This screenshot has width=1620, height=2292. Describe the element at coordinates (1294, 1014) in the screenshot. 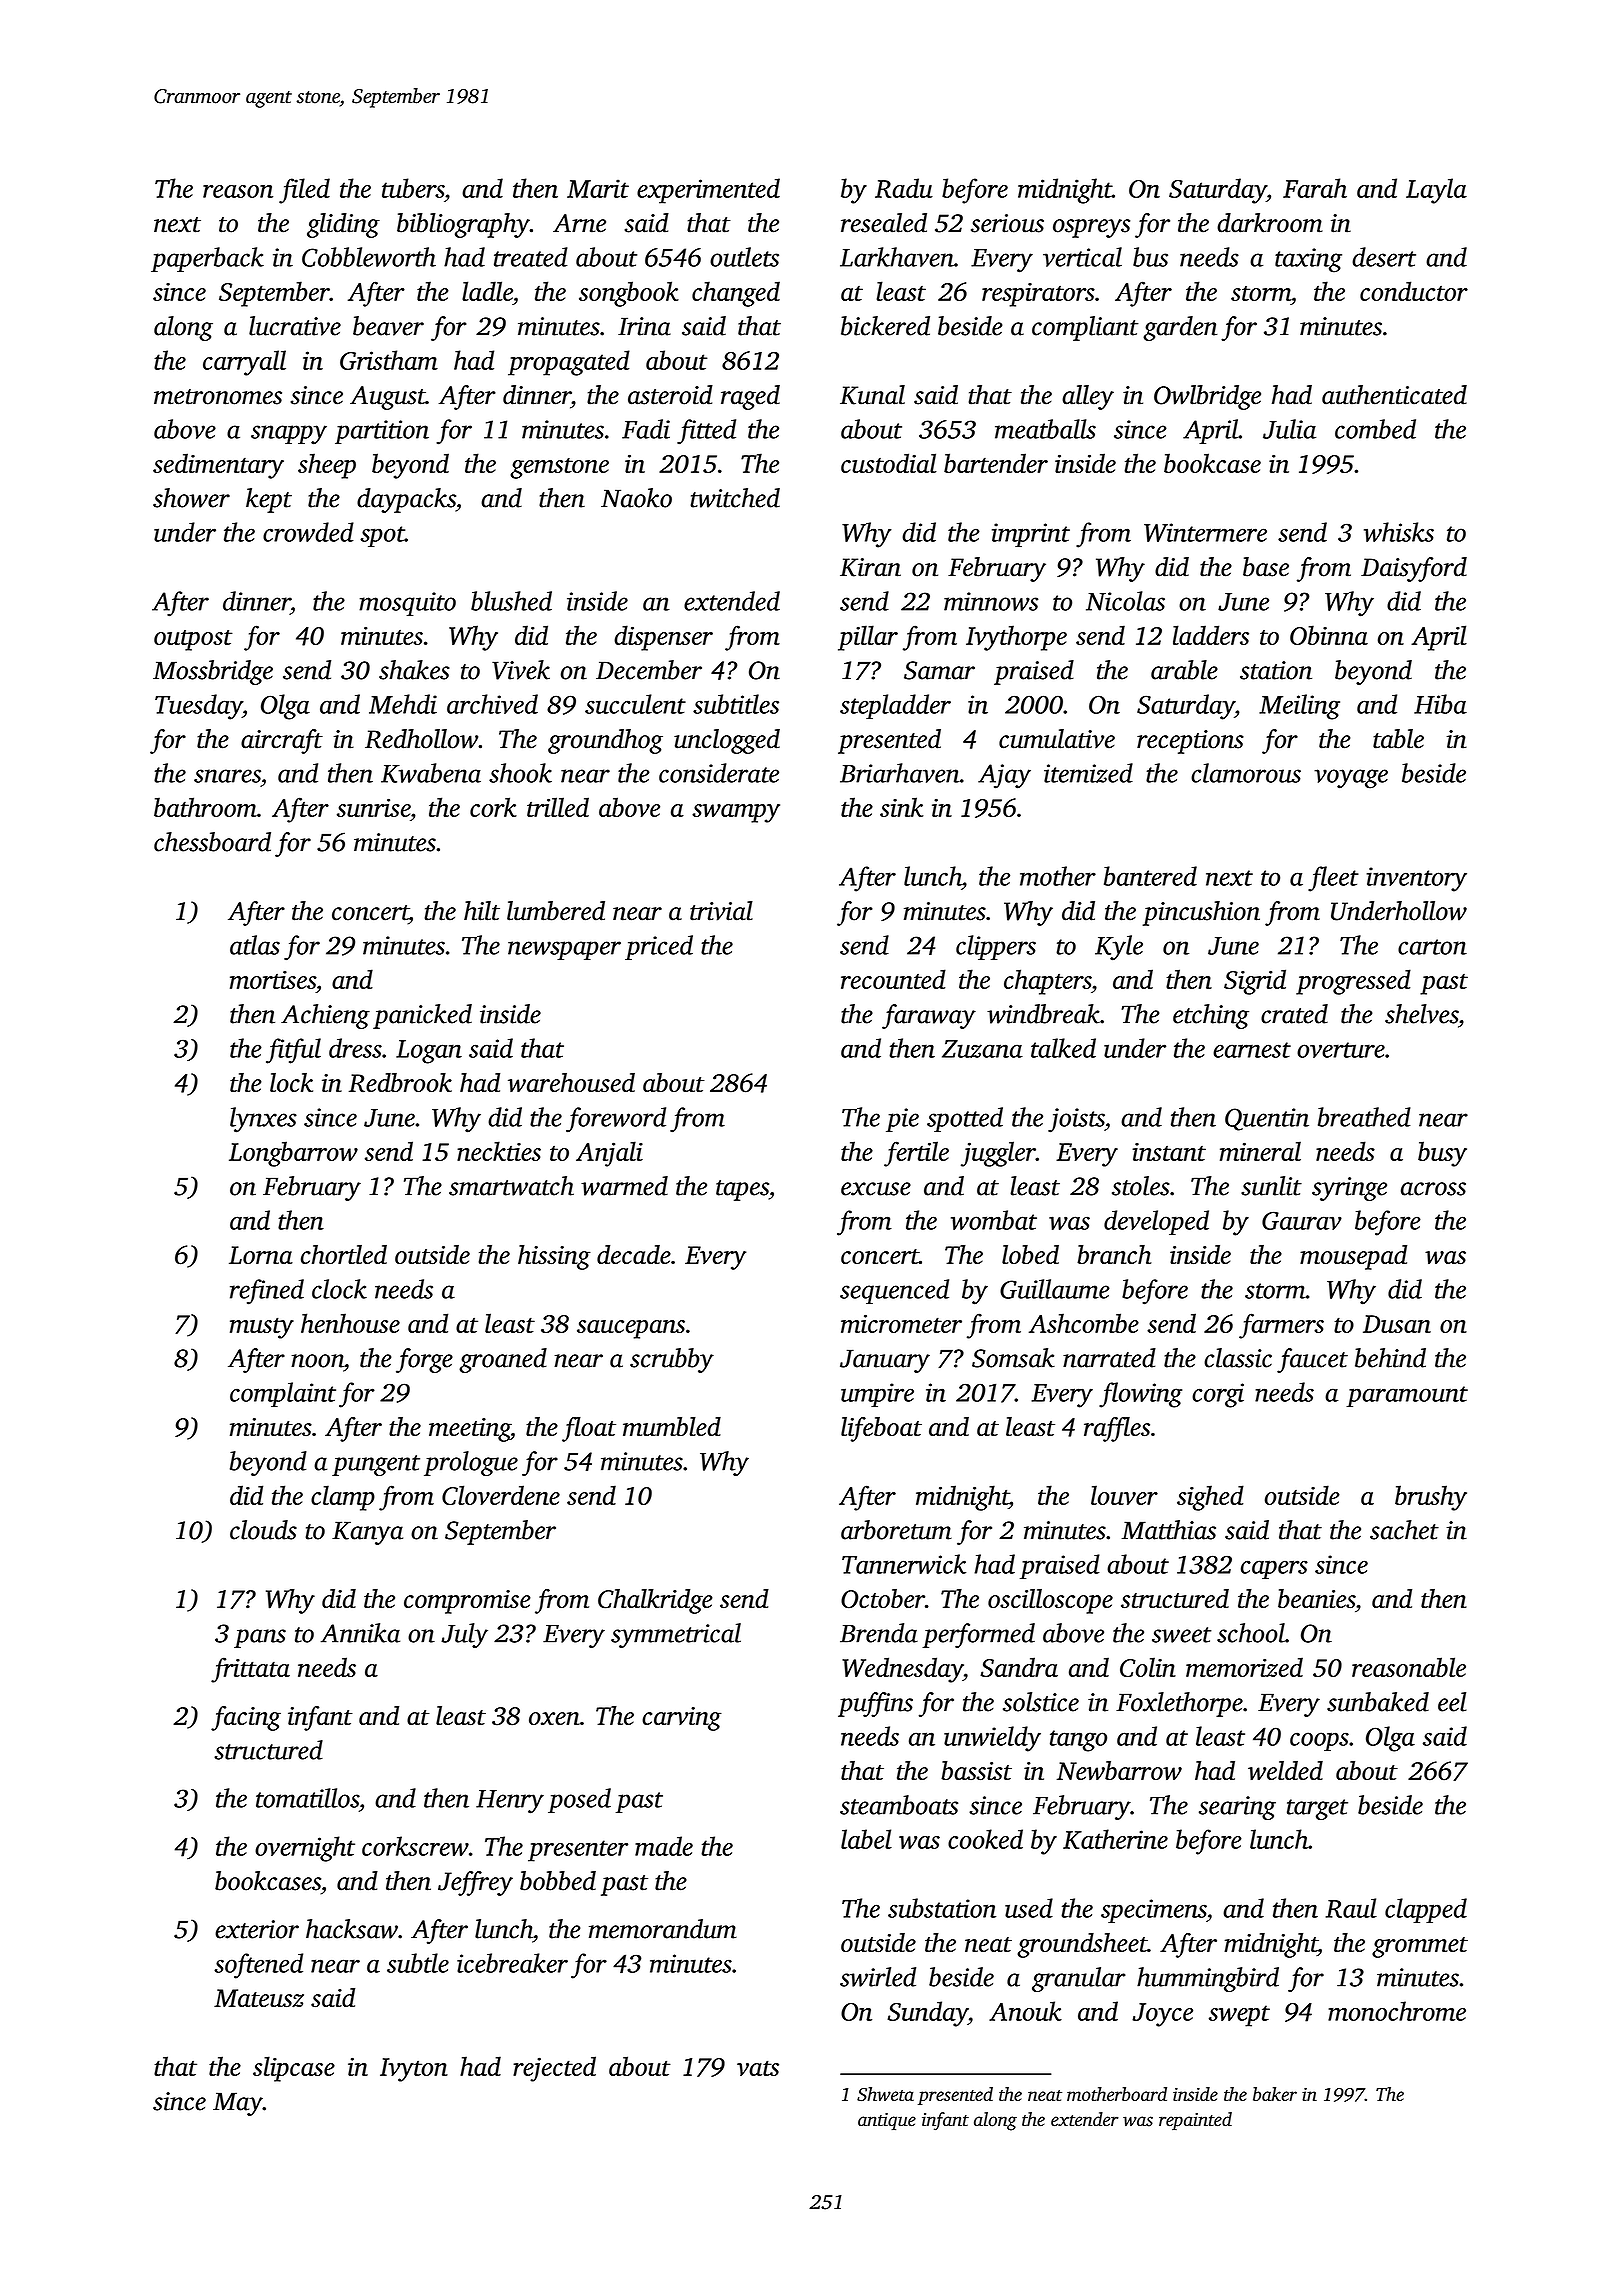

I see `crated` at that location.
